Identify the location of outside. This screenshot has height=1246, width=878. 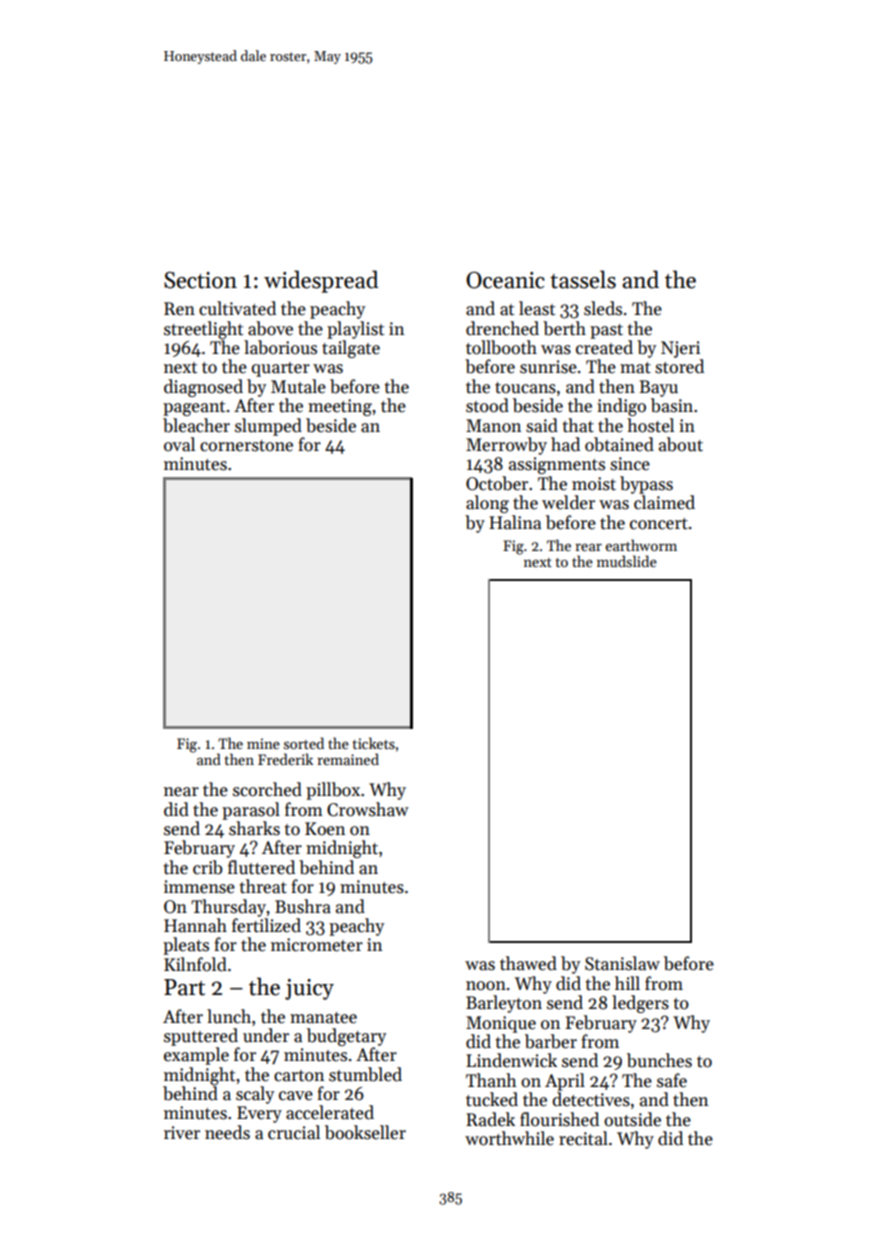
(632, 1119).
